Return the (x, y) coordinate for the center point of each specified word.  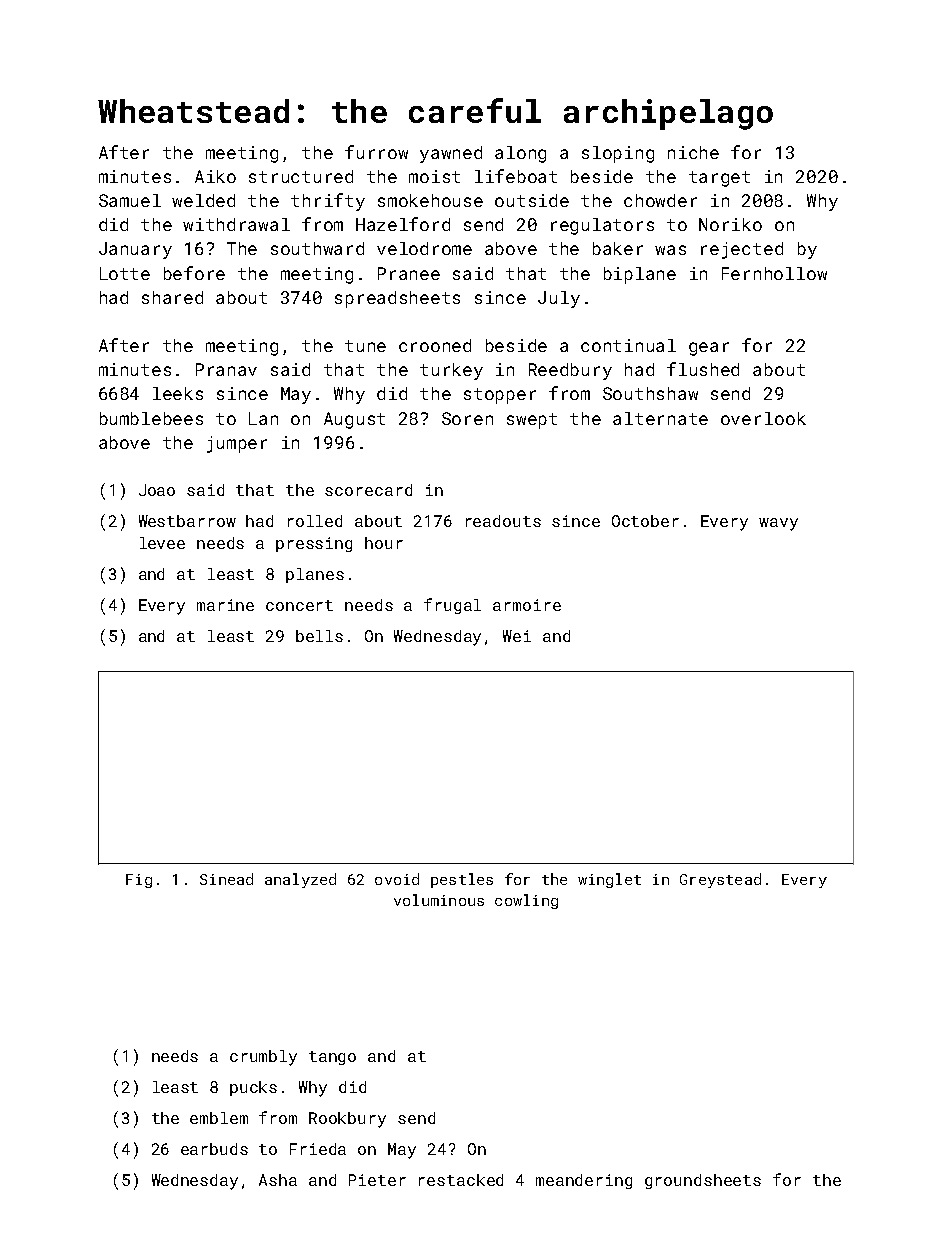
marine (225, 605)
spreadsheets (397, 299)
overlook (763, 418)
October (645, 521)
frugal (452, 606)
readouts (503, 521)
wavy (778, 524)
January (135, 250)
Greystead (720, 880)
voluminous (439, 900)
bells (319, 636)
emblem (219, 1118)
